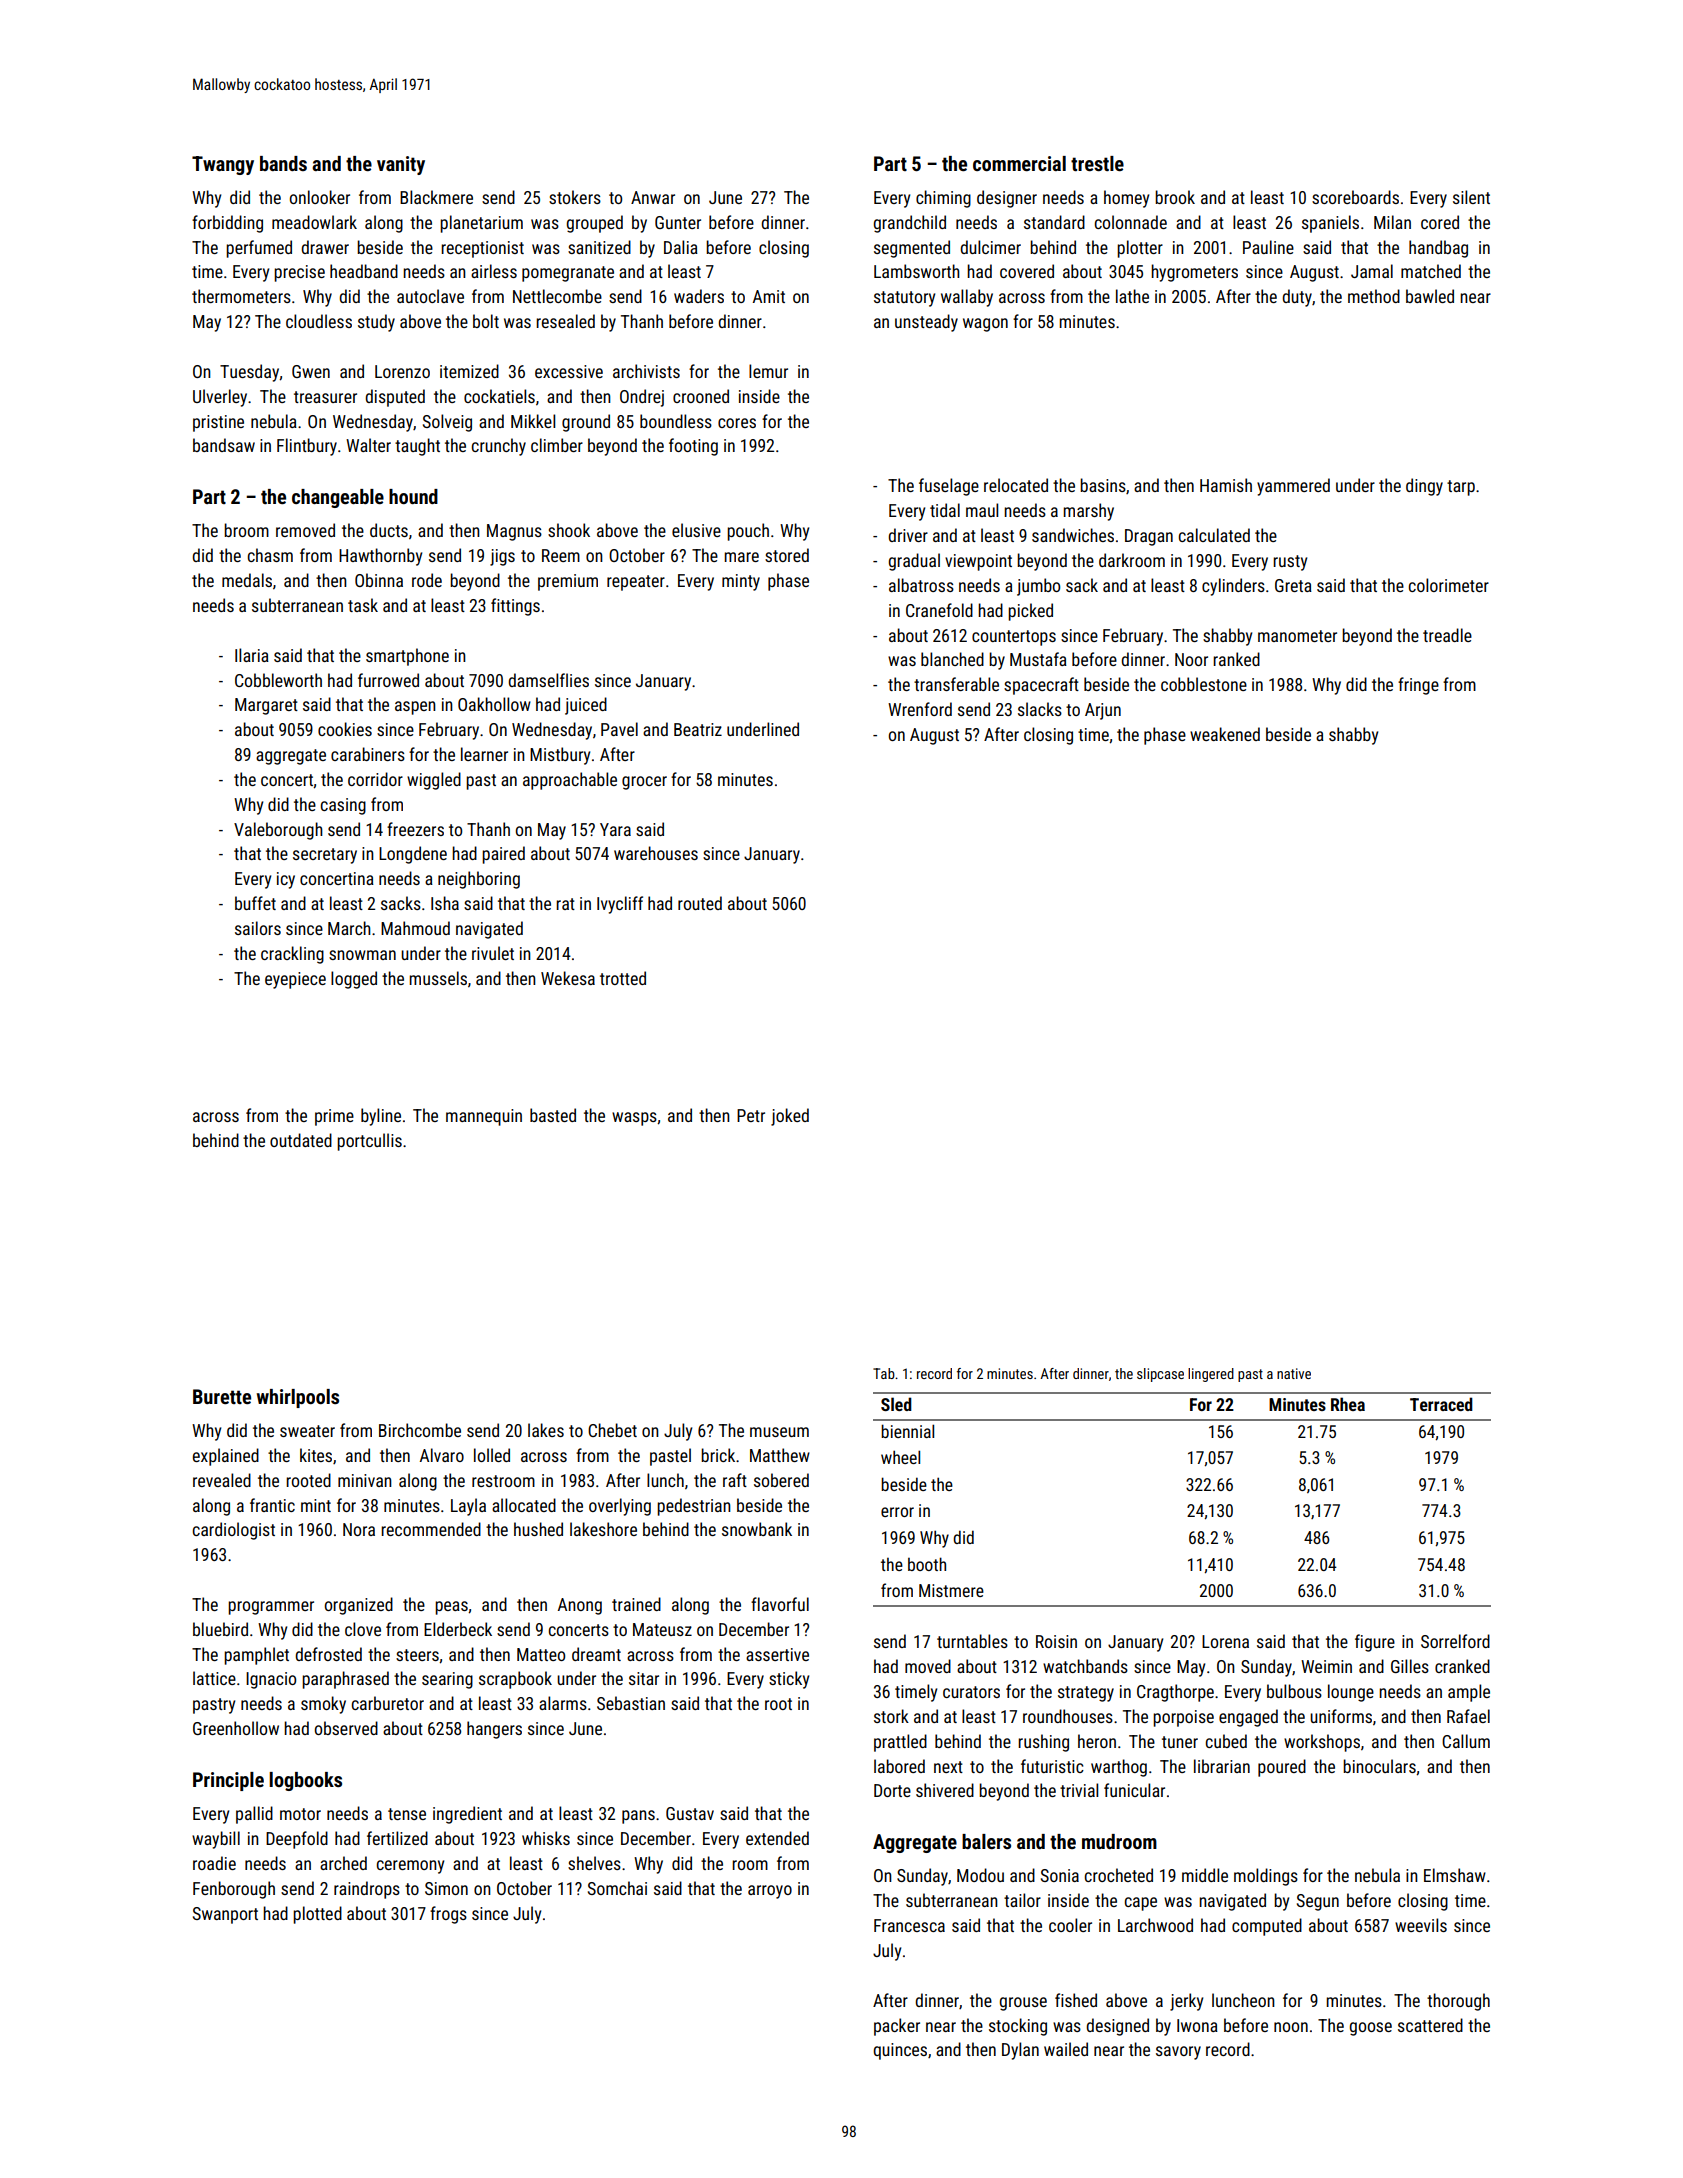 This page has height=2178, width=1683. Describe the element at coordinates (1430, 2025) in the page. I see `scattered` at that location.
